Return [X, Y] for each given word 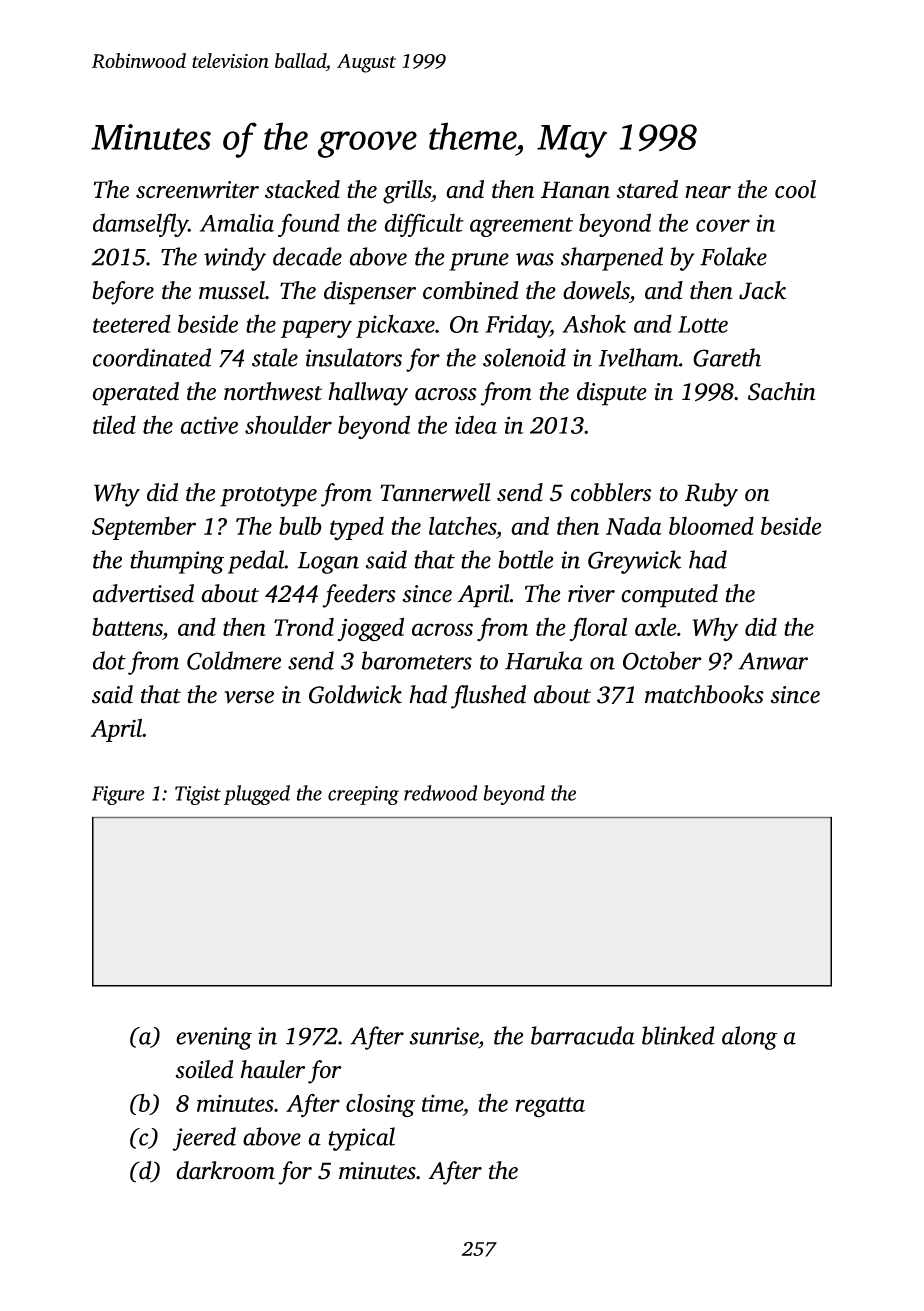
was [535, 259]
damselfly [140, 225]
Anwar [773, 661]
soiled [205, 1069]
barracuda [583, 1035]
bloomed [711, 525]
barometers [417, 660]
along [750, 1038]
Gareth [727, 357]
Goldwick [355, 694]
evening [214, 1038]
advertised [143, 593]
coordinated [152, 357]
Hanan [575, 190]
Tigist [198, 795]
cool [795, 189]
